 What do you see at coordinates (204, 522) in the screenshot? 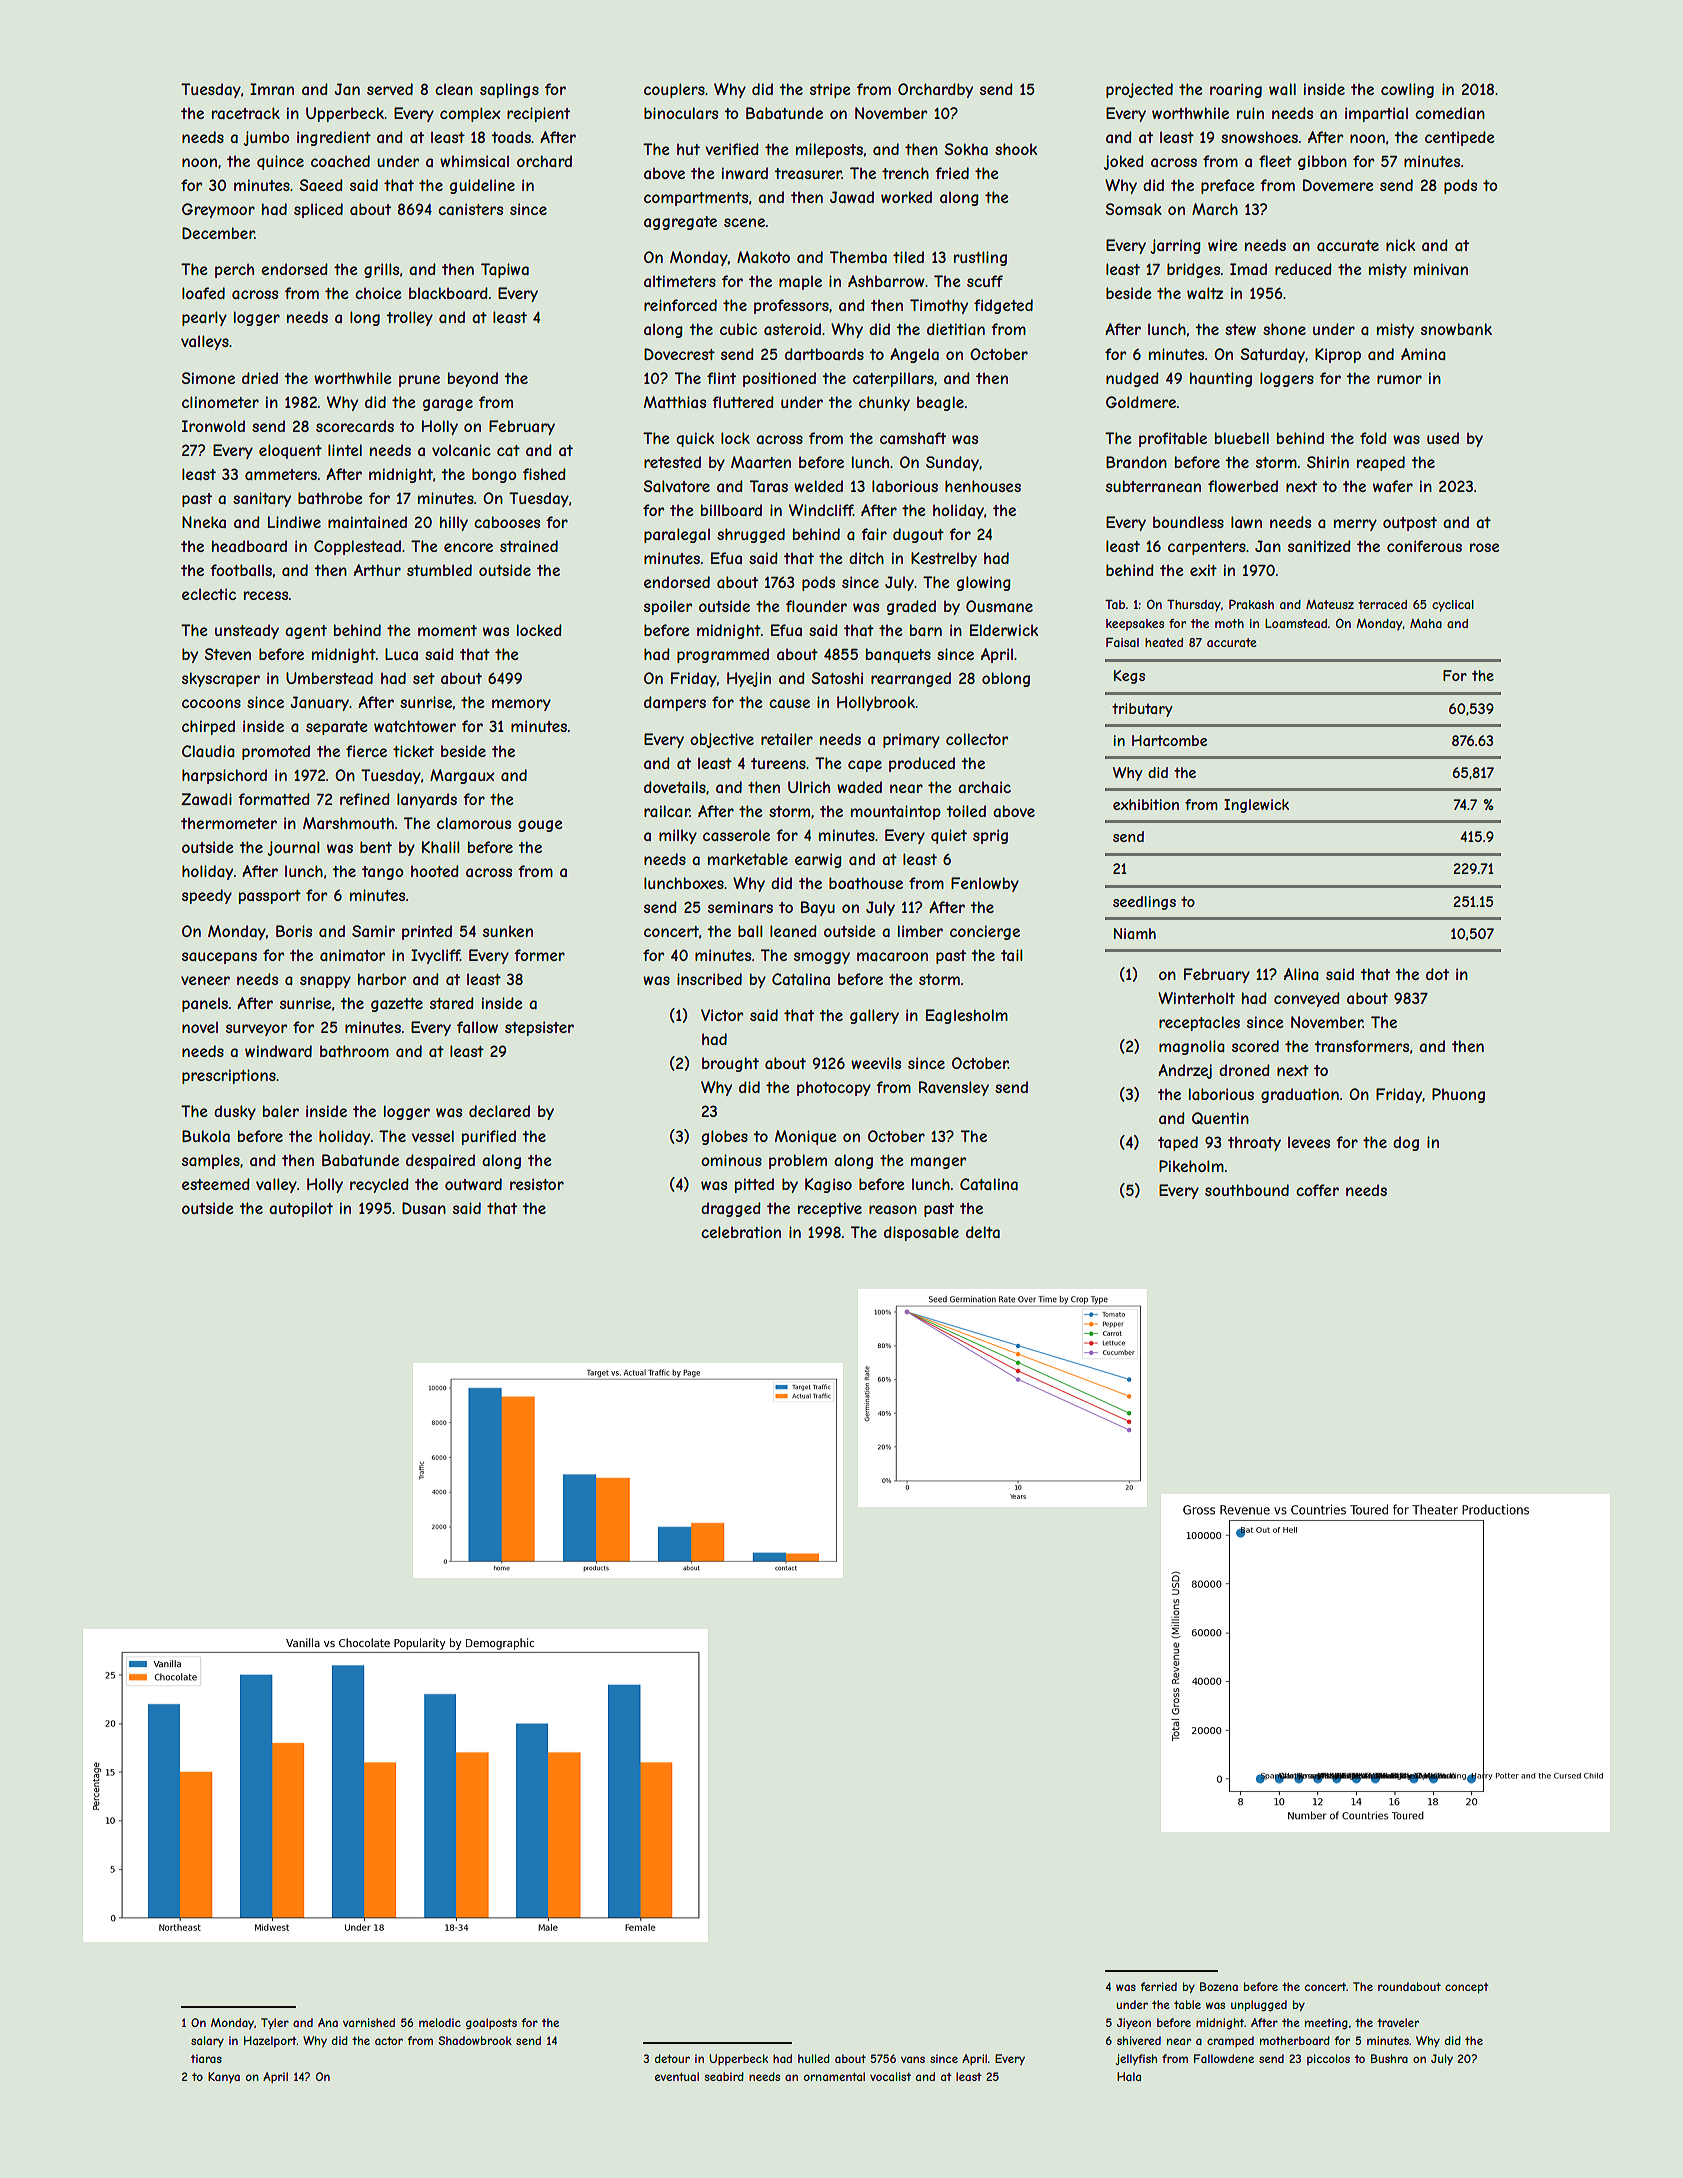
I see `Nneka` at bounding box center [204, 522].
